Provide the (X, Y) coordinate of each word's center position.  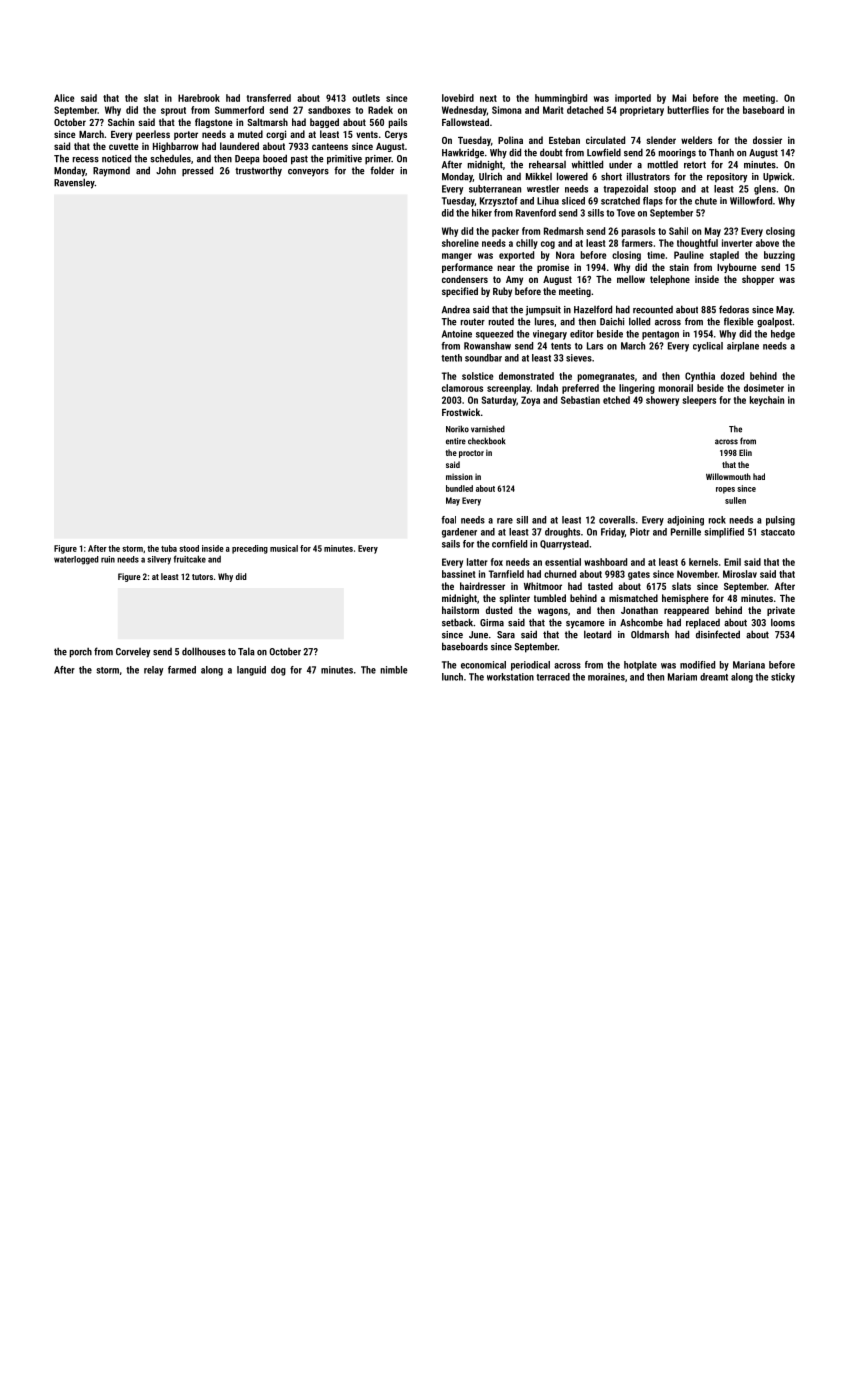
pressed (197, 171)
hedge (783, 335)
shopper (758, 280)
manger (457, 257)
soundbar (483, 358)
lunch (452, 677)
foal (448, 520)
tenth (451, 358)
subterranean (495, 189)
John (166, 170)
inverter (737, 243)
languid (251, 671)
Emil (732, 562)
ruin (108, 559)
